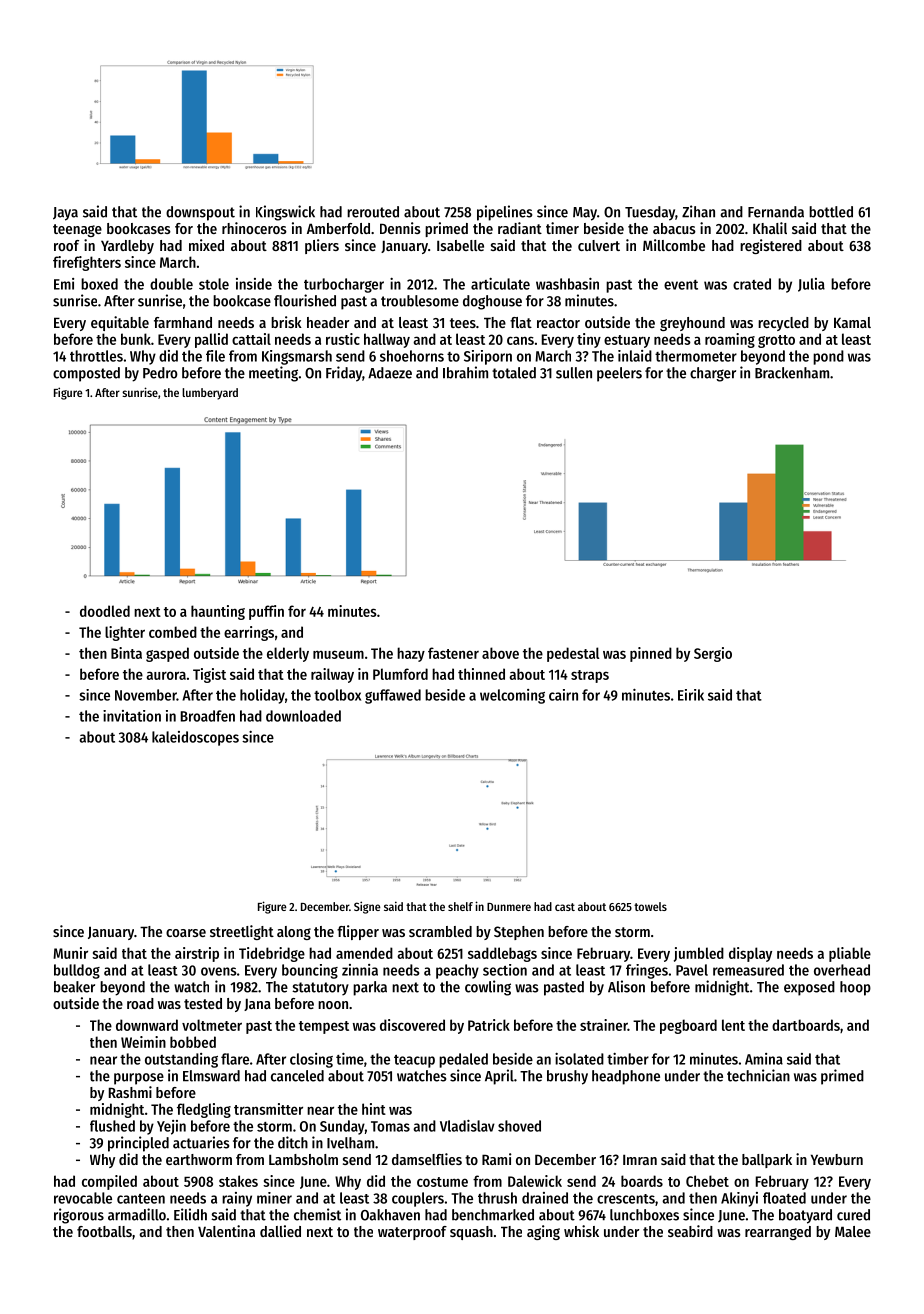 This page has height=1314, width=924. I want to click on drained, so click(545, 1198).
